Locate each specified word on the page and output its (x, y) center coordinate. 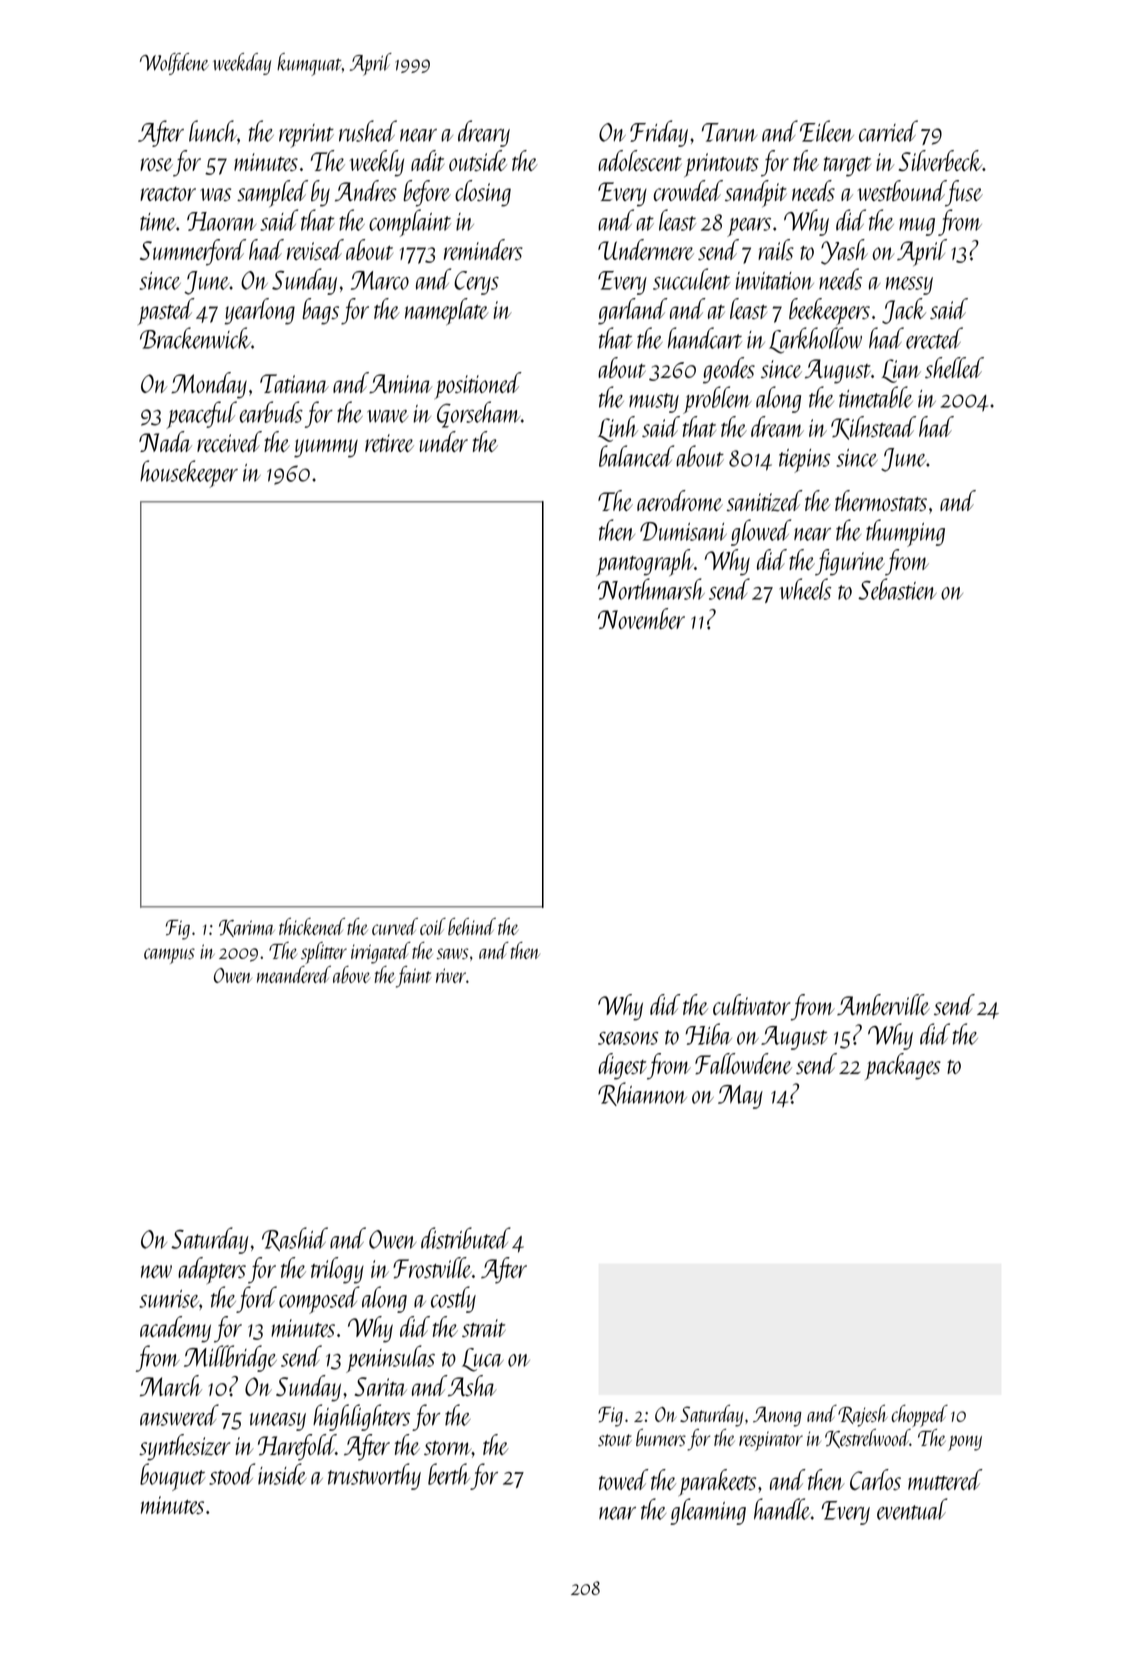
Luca (483, 1360)
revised (315, 249)
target (847, 167)
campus (169, 956)
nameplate (447, 311)
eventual (912, 1509)
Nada (165, 441)
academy (175, 1329)
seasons (628, 1038)
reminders (483, 249)
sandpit (756, 193)
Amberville (883, 1004)
